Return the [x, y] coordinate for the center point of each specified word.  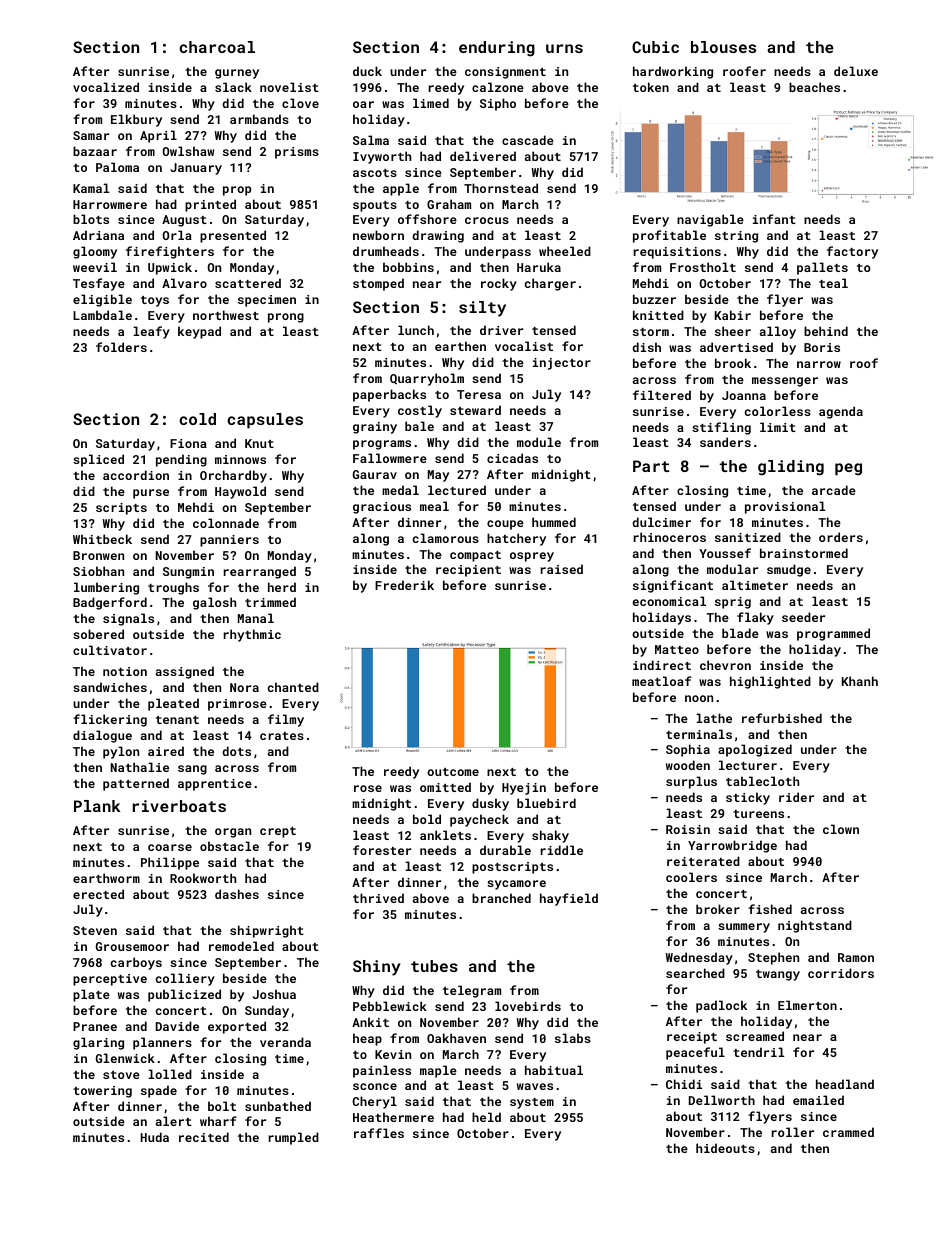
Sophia [688, 750]
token [651, 87]
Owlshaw [188, 151]
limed [431, 103]
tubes [434, 966]
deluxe [856, 71]
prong [286, 318]
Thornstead [501, 188]
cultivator [110, 650]
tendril [759, 1052]
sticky [748, 798]
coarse [170, 847]
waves [535, 1086]
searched [695, 973]
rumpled [294, 1138]
